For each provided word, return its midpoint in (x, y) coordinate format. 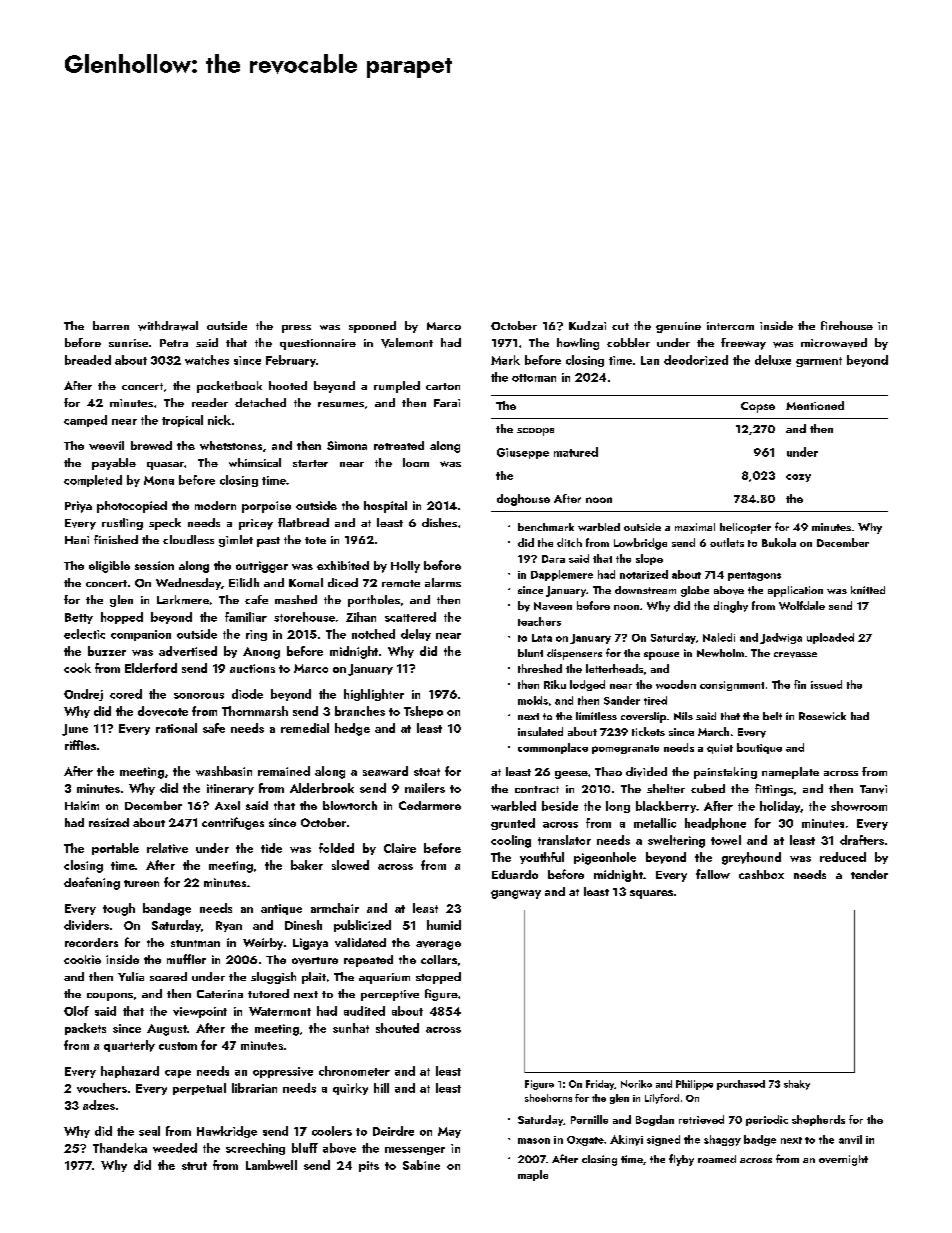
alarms (443, 582)
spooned (372, 327)
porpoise (266, 507)
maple (533, 1175)
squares (651, 894)
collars (439, 959)
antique (281, 909)
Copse (758, 407)
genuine (678, 327)
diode (247, 694)
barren (111, 325)
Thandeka (120, 1148)
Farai (447, 403)
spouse (661, 656)
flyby (681, 1160)
